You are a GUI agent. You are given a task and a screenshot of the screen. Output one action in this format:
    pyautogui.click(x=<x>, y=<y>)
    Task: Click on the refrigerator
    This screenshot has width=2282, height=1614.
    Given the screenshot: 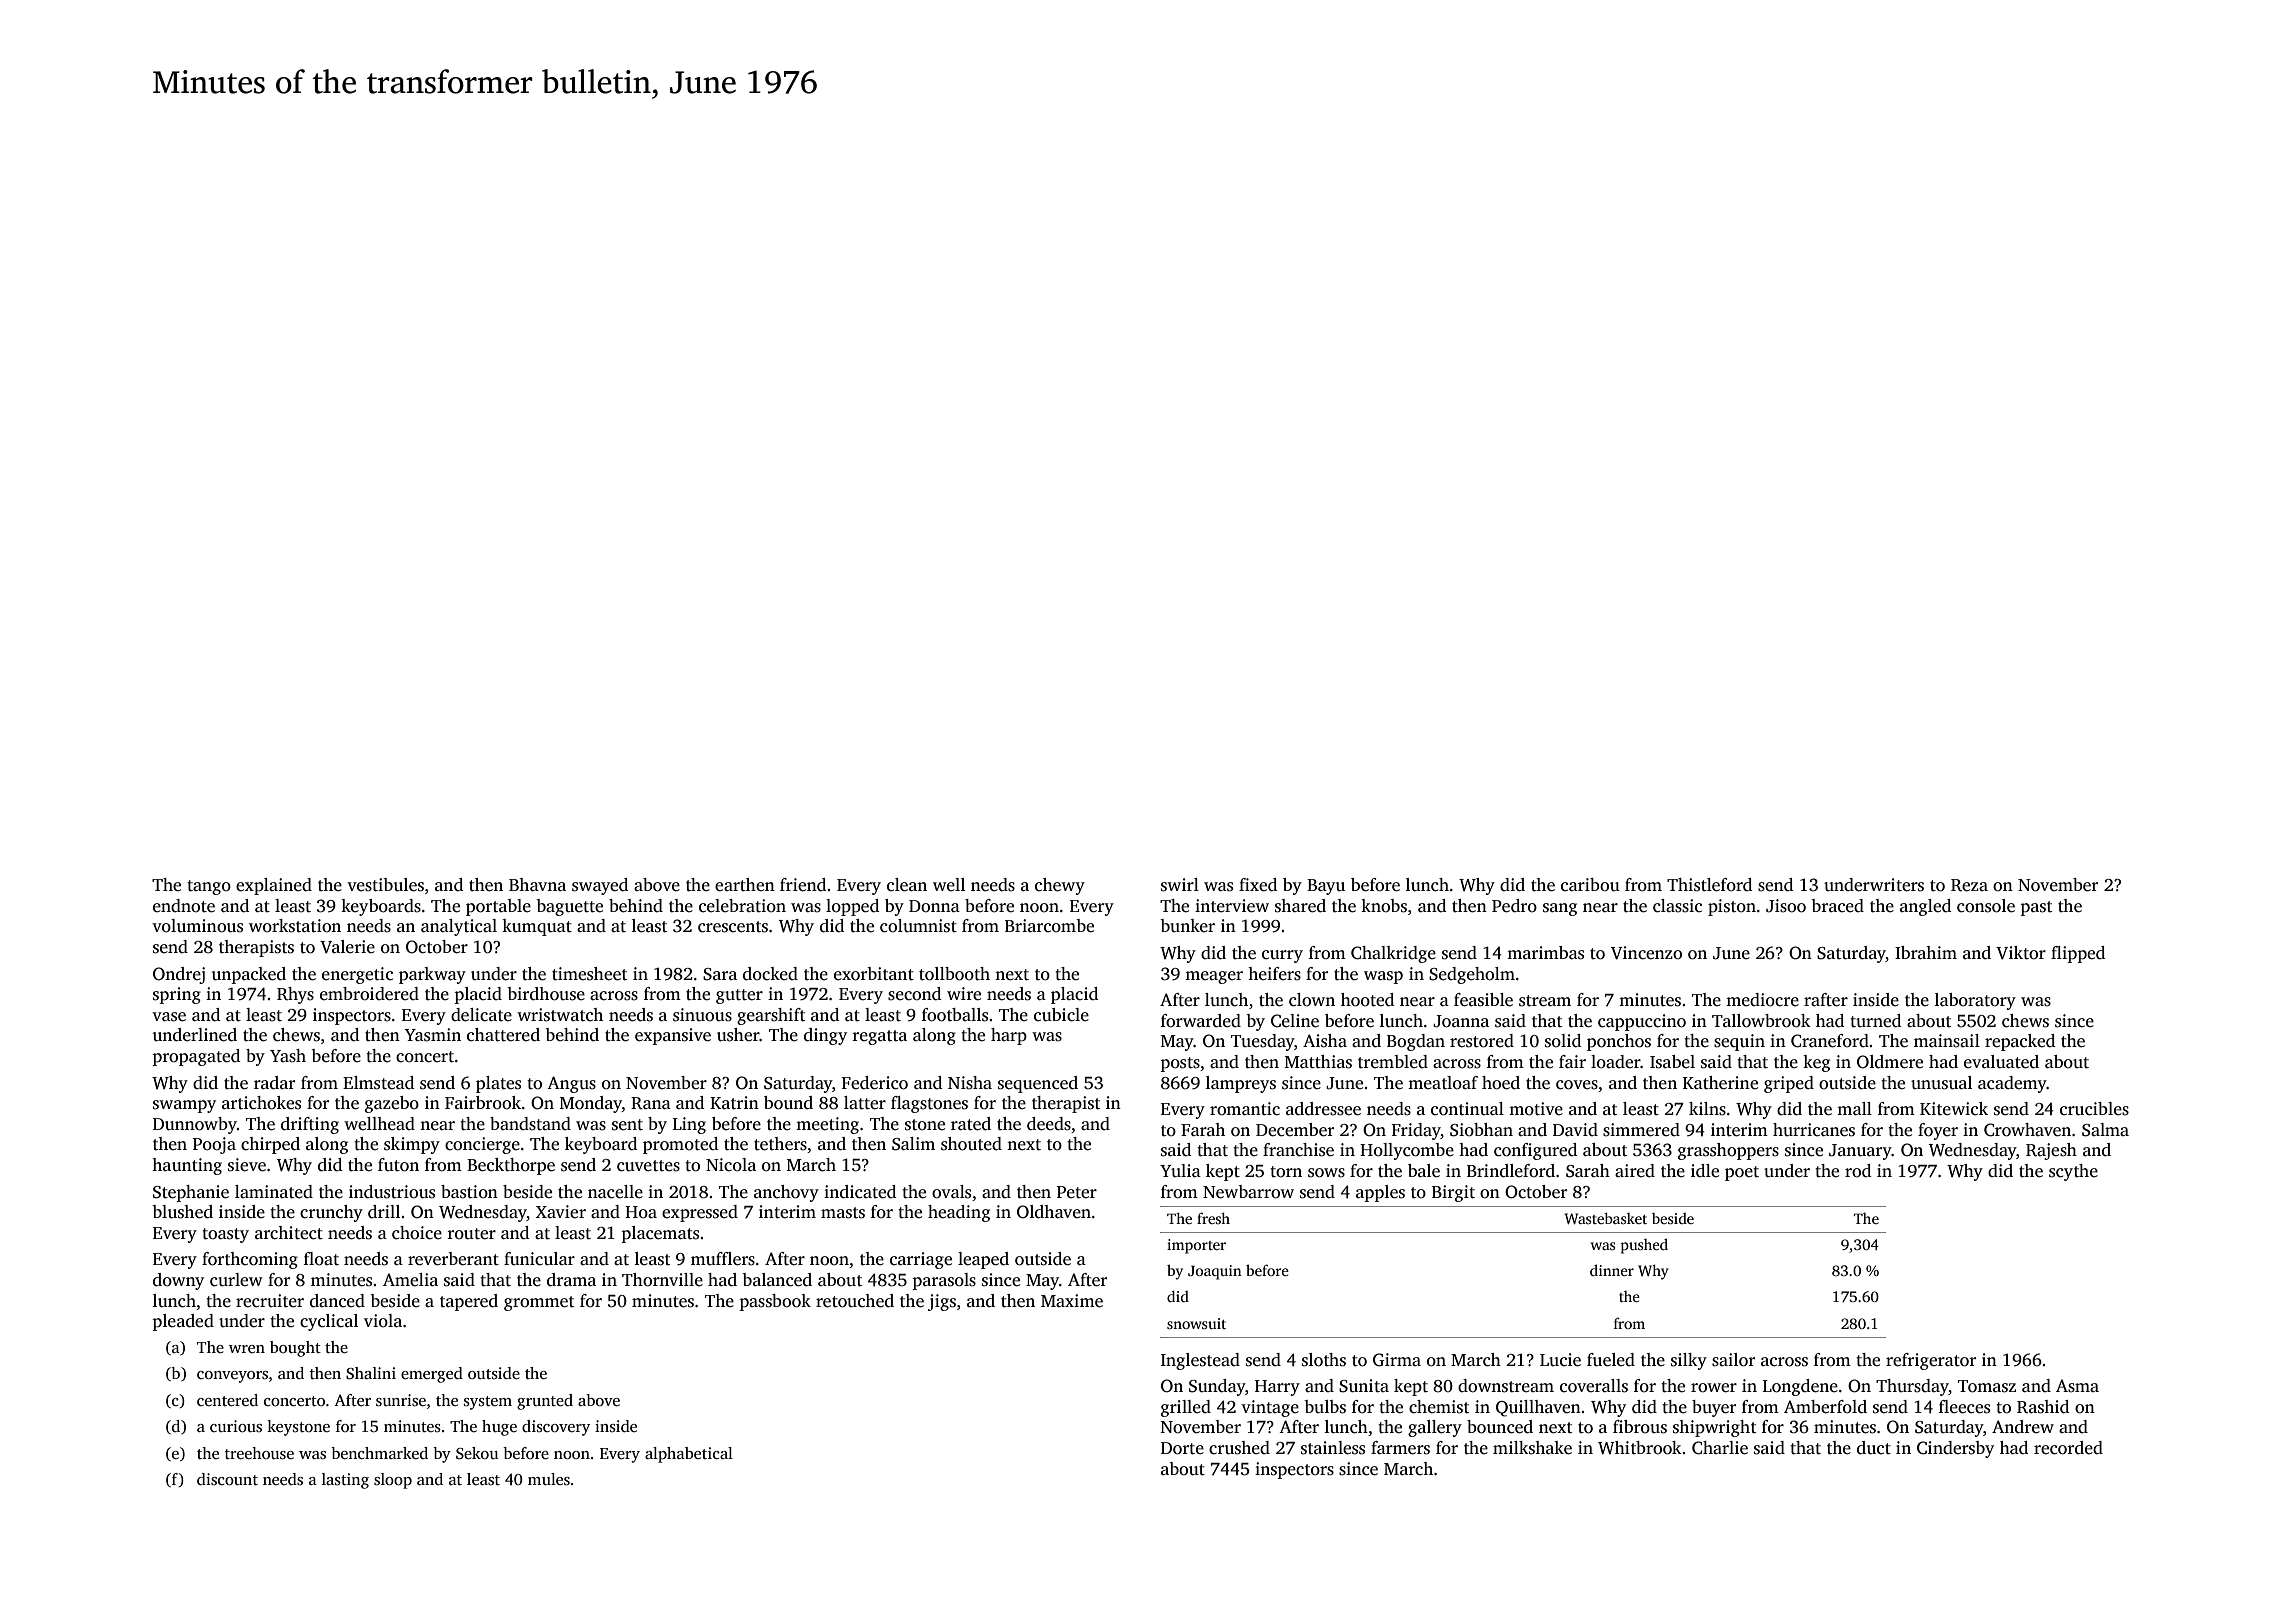 What is the action you would take?
    pyautogui.click(x=1931, y=1361)
